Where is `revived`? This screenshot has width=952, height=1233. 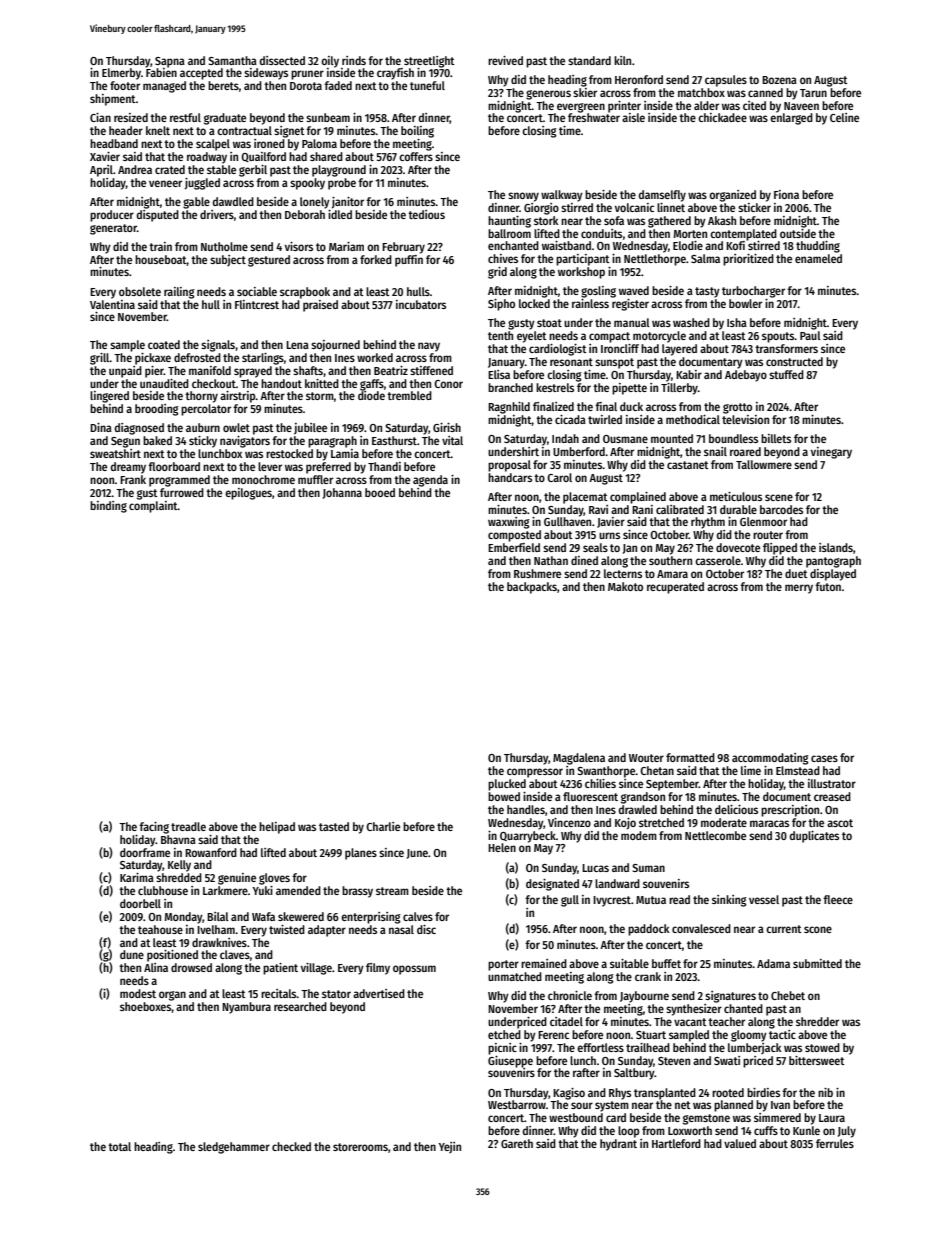 revived is located at coordinates (505, 60).
